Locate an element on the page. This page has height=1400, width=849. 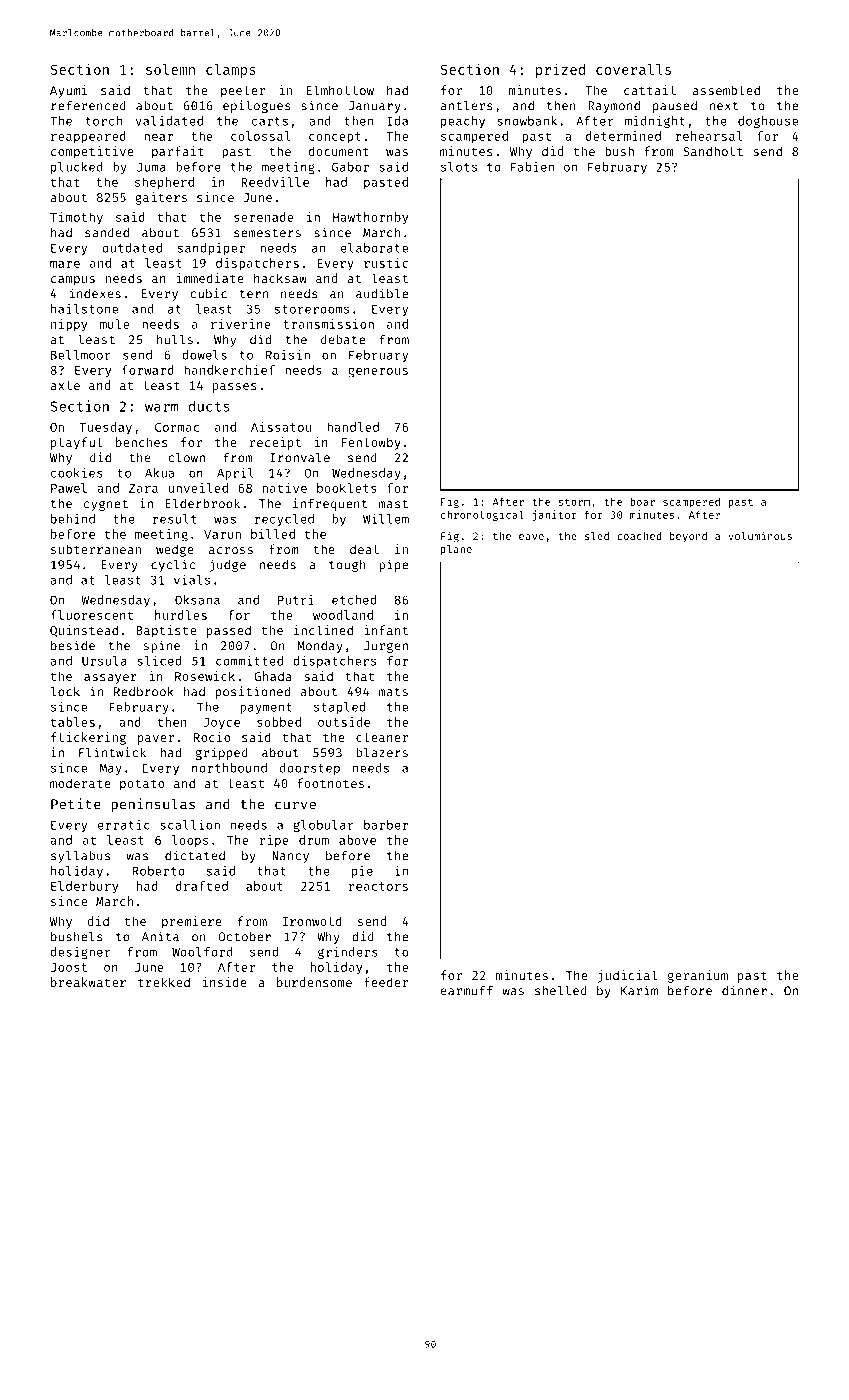
coveralls is located at coordinates (633, 69).
